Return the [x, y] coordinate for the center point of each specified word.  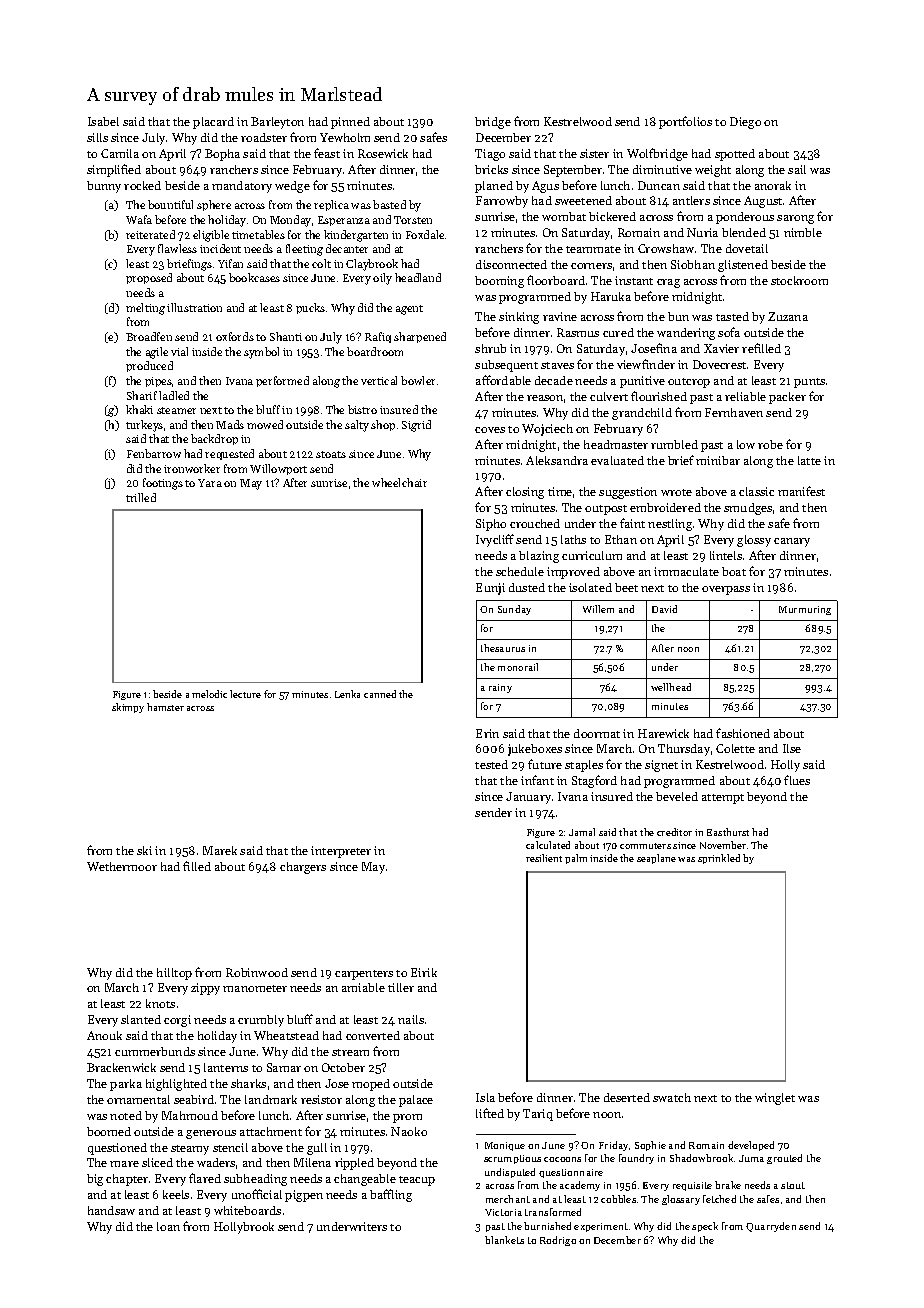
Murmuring [805, 610]
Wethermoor [122, 866]
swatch [672, 1097]
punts [809, 383]
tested [491, 764]
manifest [801, 491]
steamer [176, 410]
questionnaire [571, 1173]
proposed [149, 278]
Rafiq [378, 337]
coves [490, 430]
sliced [157, 1162]
